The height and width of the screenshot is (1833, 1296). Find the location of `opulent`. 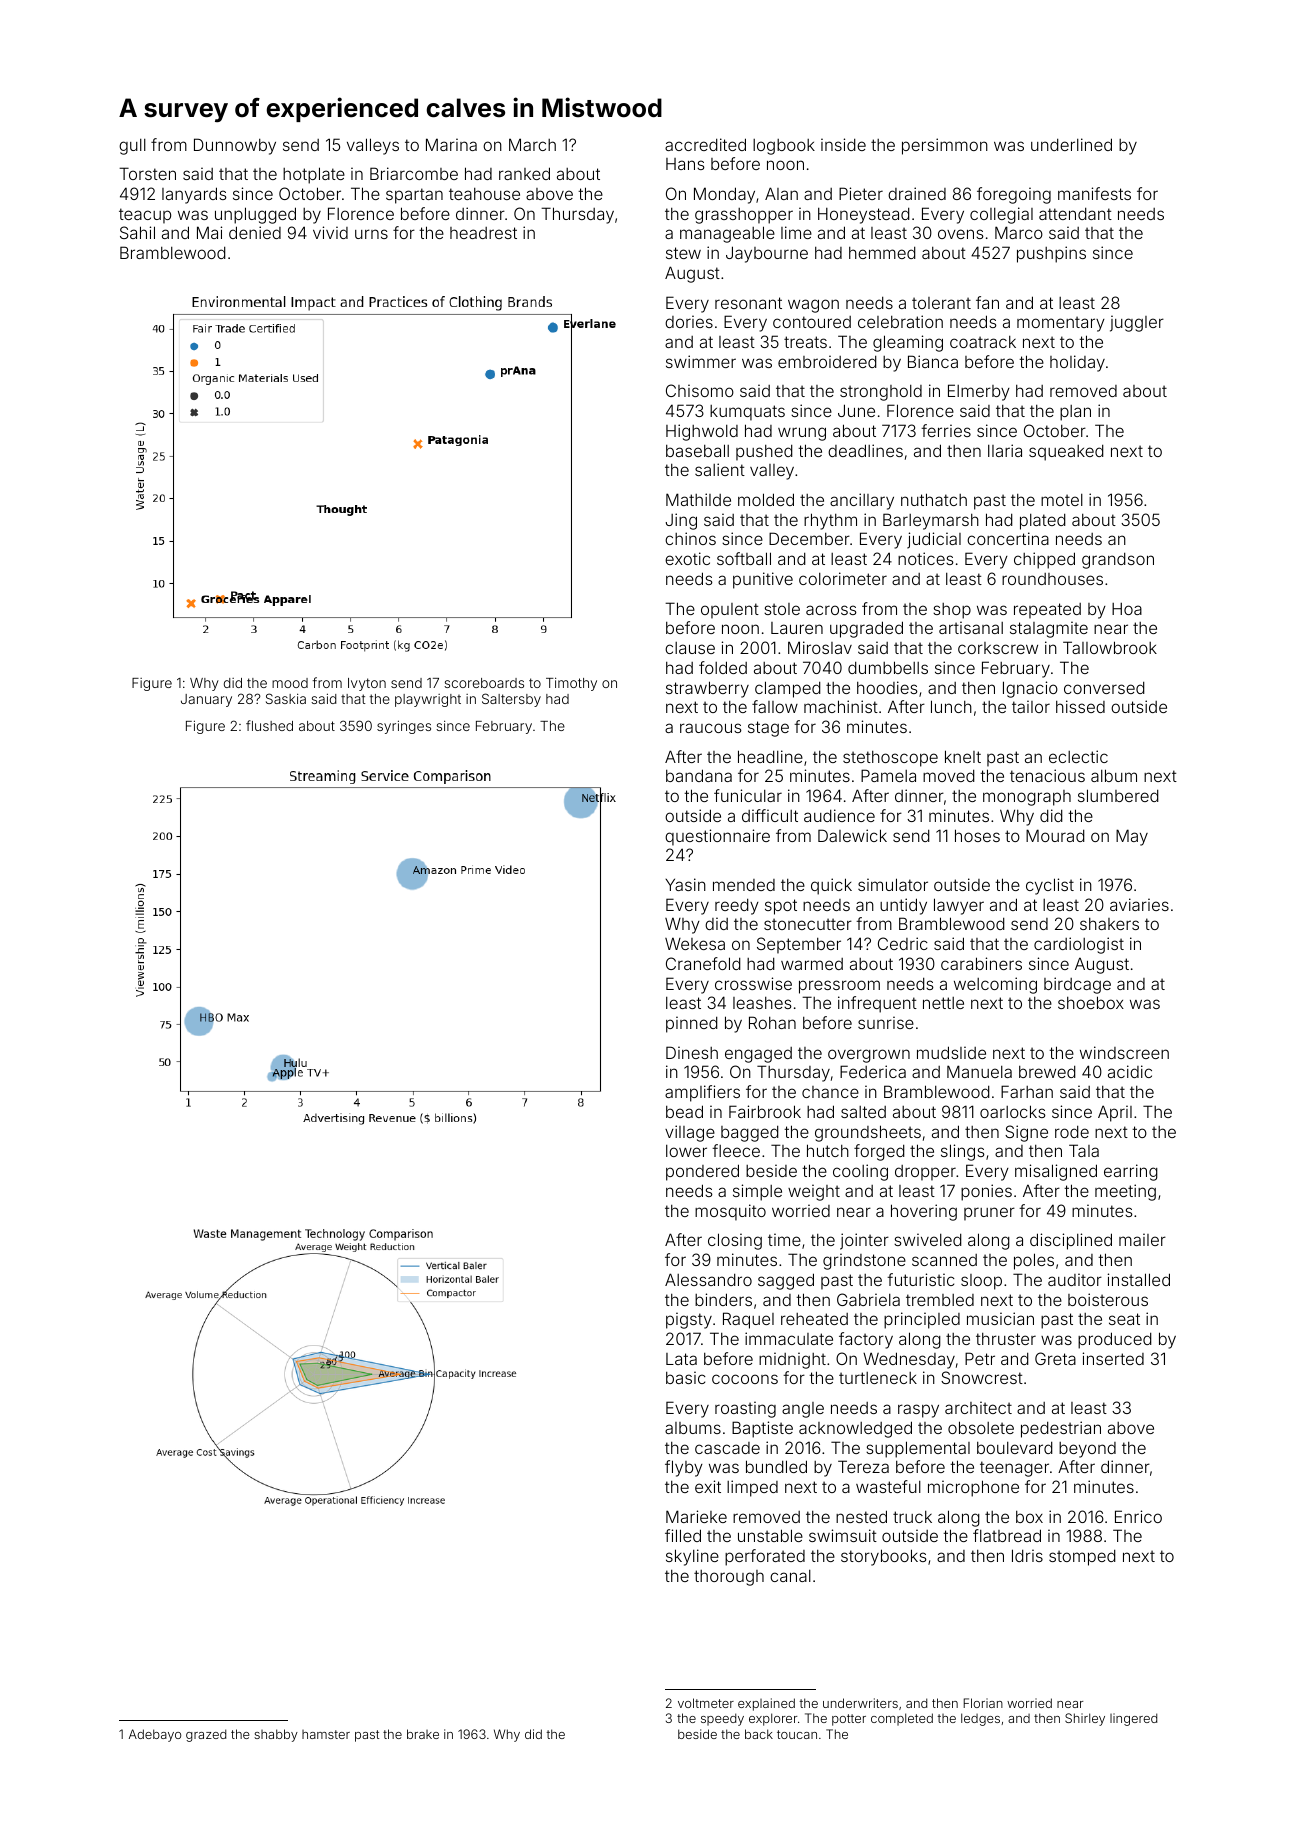

opulent is located at coordinates (730, 611).
